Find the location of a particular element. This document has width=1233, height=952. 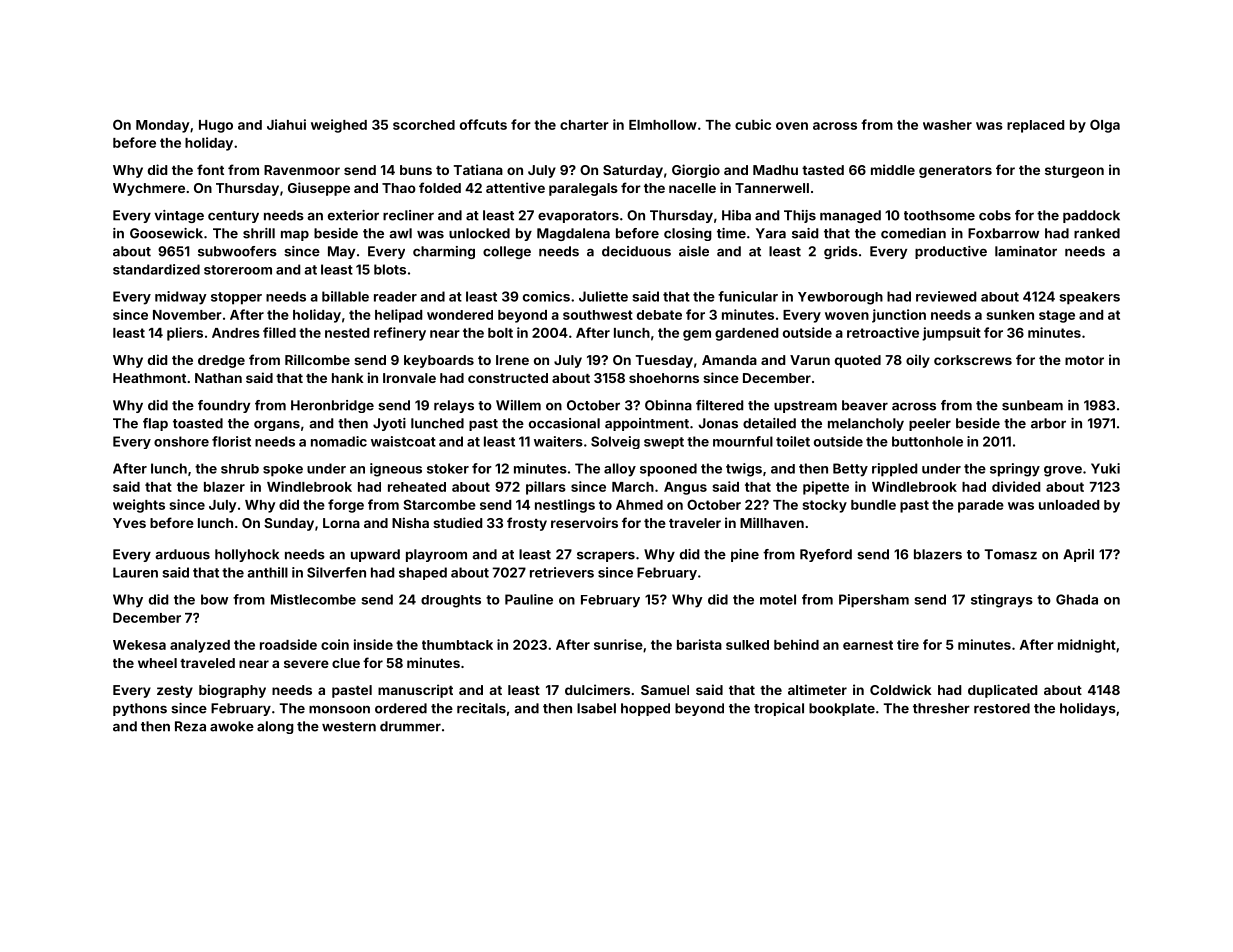

Reza is located at coordinates (190, 726).
